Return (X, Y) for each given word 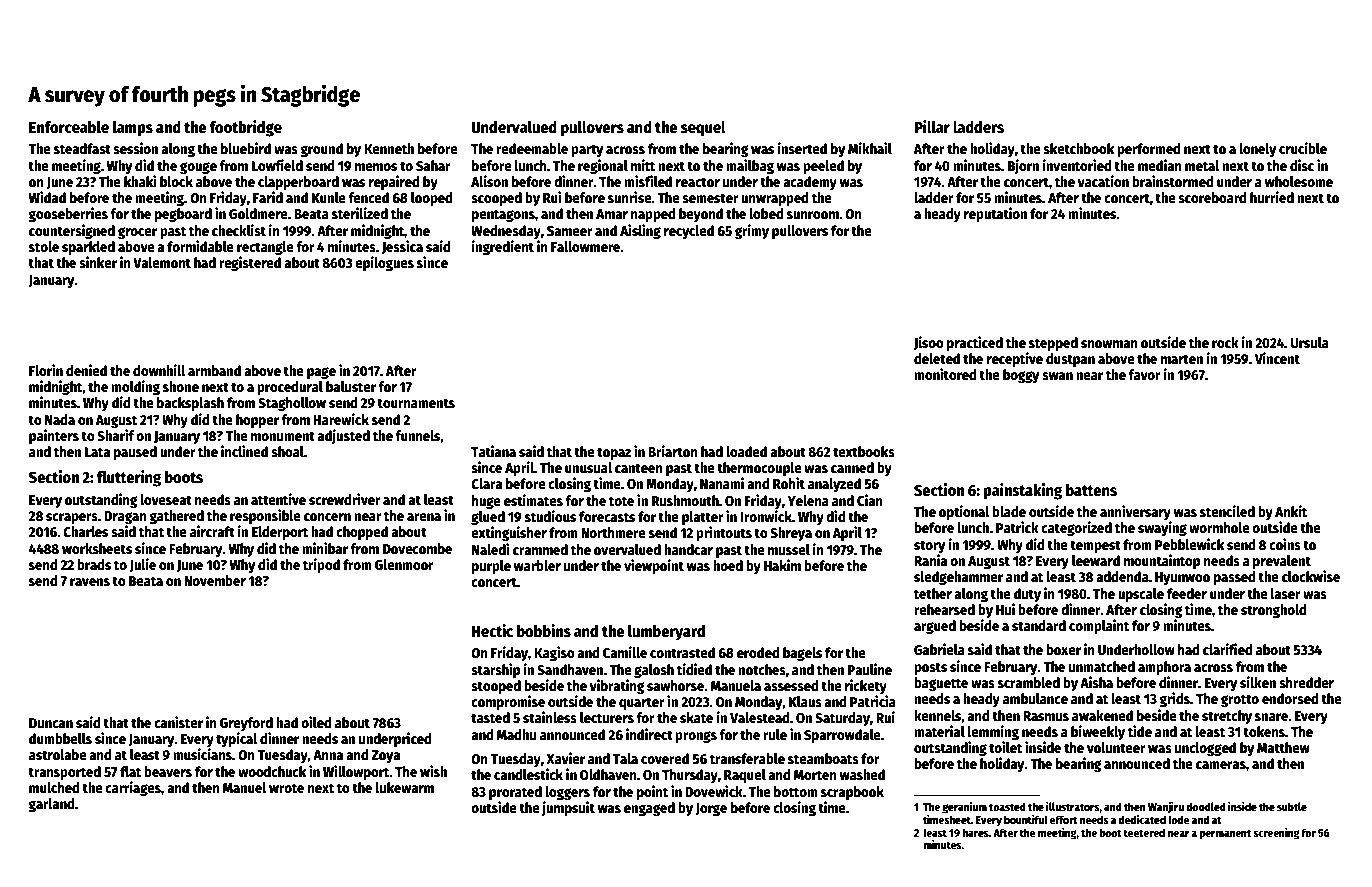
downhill (159, 370)
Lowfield (277, 165)
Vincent (1277, 358)
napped (653, 215)
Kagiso (554, 653)
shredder (1306, 682)
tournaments (416, 403)
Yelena (808, 500)
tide (1140, 731)
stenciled (1227, 511)
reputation (995, 214)
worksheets (97, 548)
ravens (90, 582)
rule (775, 734)
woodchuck (272, 771)
